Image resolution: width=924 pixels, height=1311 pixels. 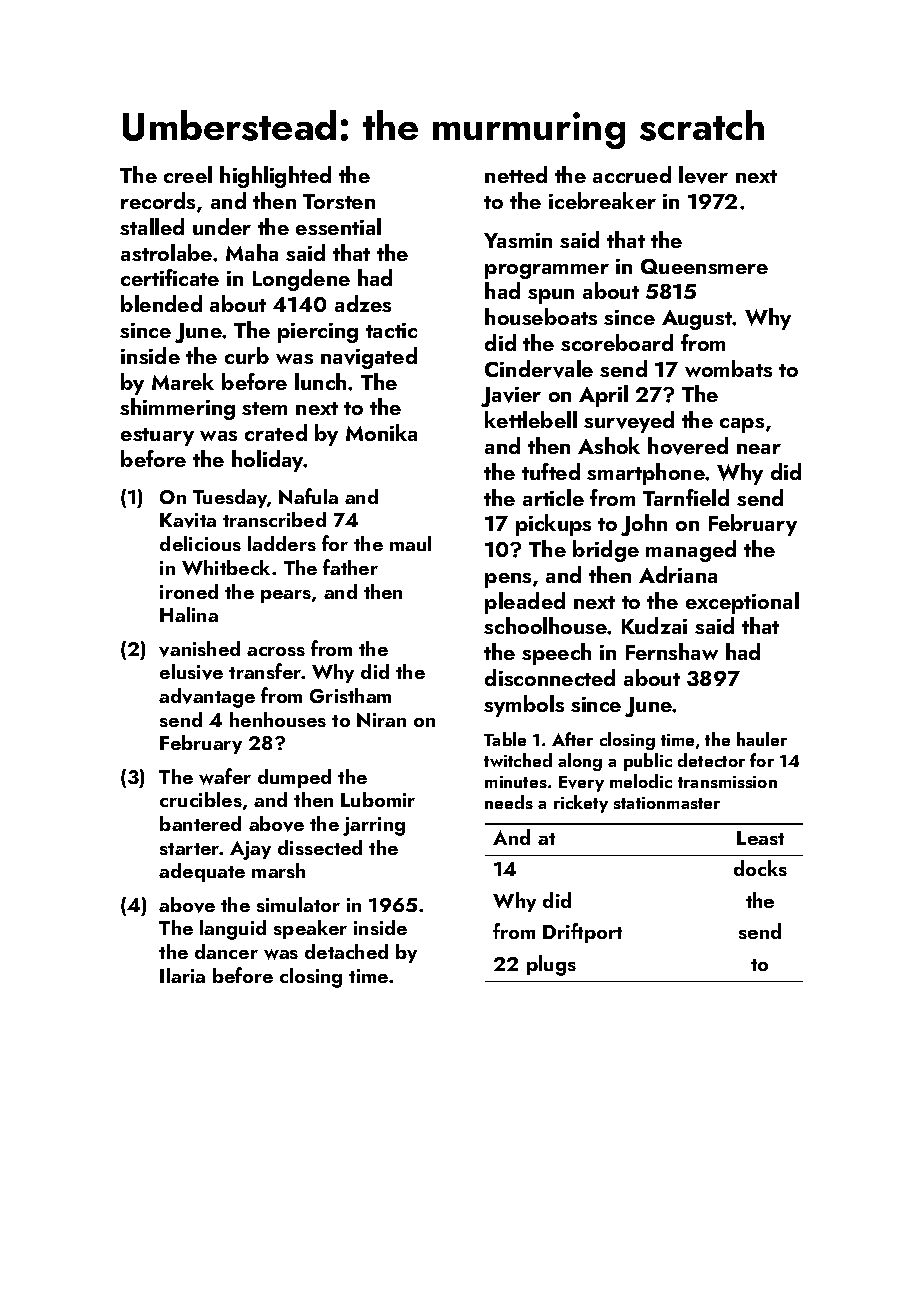 What do you see at coordinates (200, 823) in the image?
I see `bantered` at bounding box center [200, 823].
